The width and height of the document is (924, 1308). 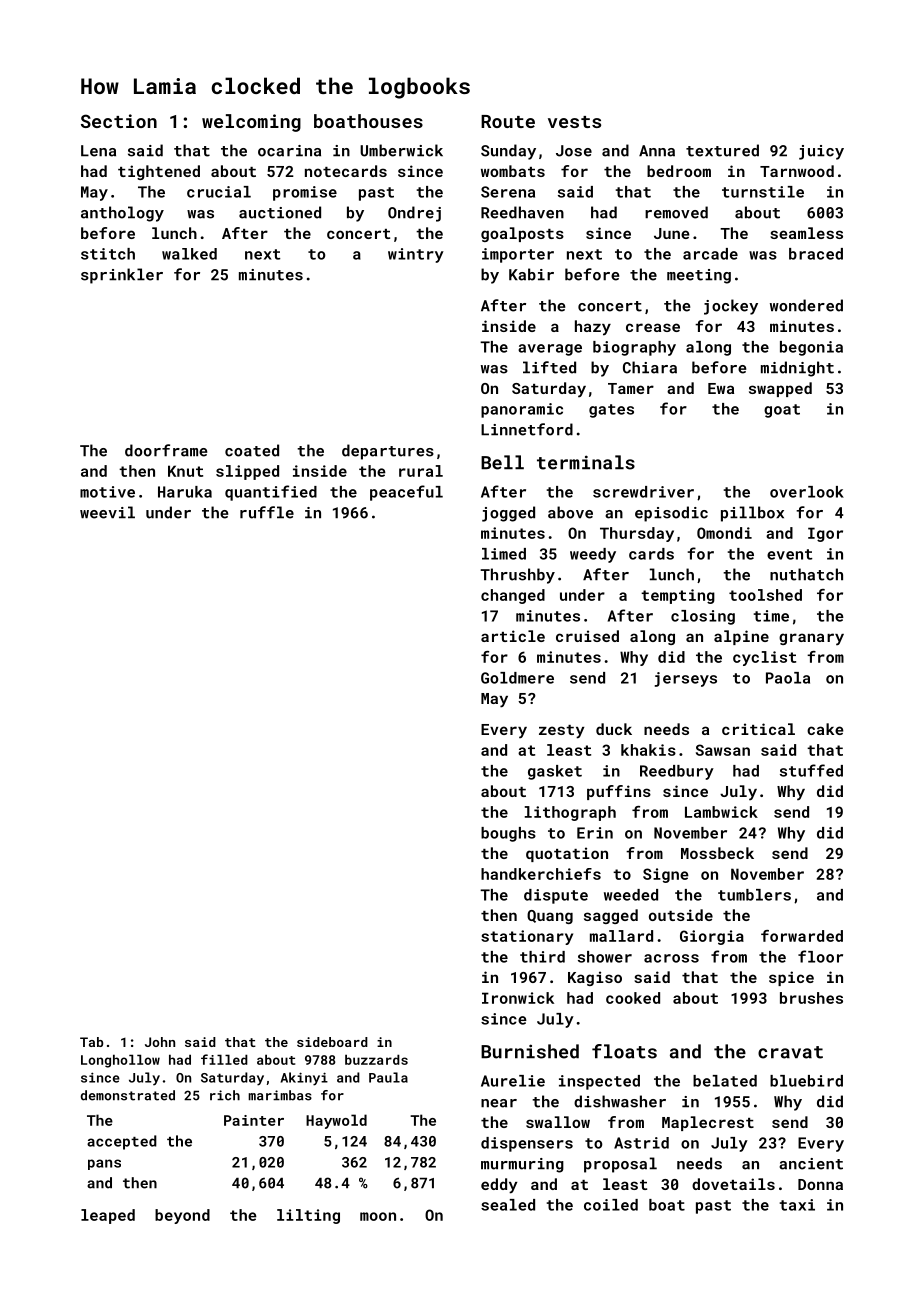 What do you see at coordinates (517, 576) in the document?
I see `Thrushby` at bounding box center [517, 576].
